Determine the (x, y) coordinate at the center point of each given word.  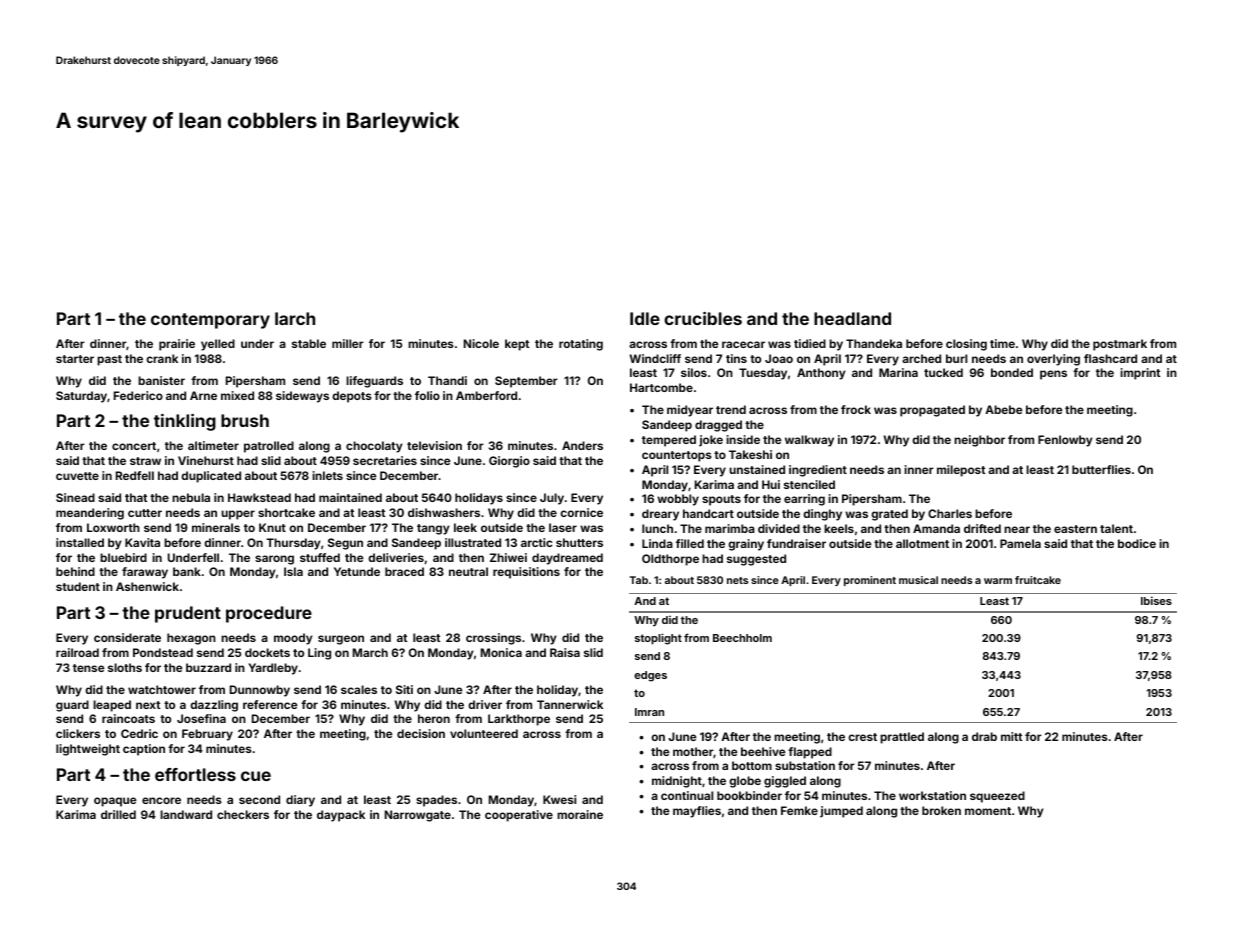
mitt (1011, 736)
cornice (581, 512)
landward (186, 814)
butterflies (1101, 469)
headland (852, 318)
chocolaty (374, 447)
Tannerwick (570, 704)
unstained (757, 469)
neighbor (979, 441)
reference (270, 704)
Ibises (1156, 600)
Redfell (135, 475)
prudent (188, 614)
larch (295, 318)
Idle (645, 318)
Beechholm (742, 638)
